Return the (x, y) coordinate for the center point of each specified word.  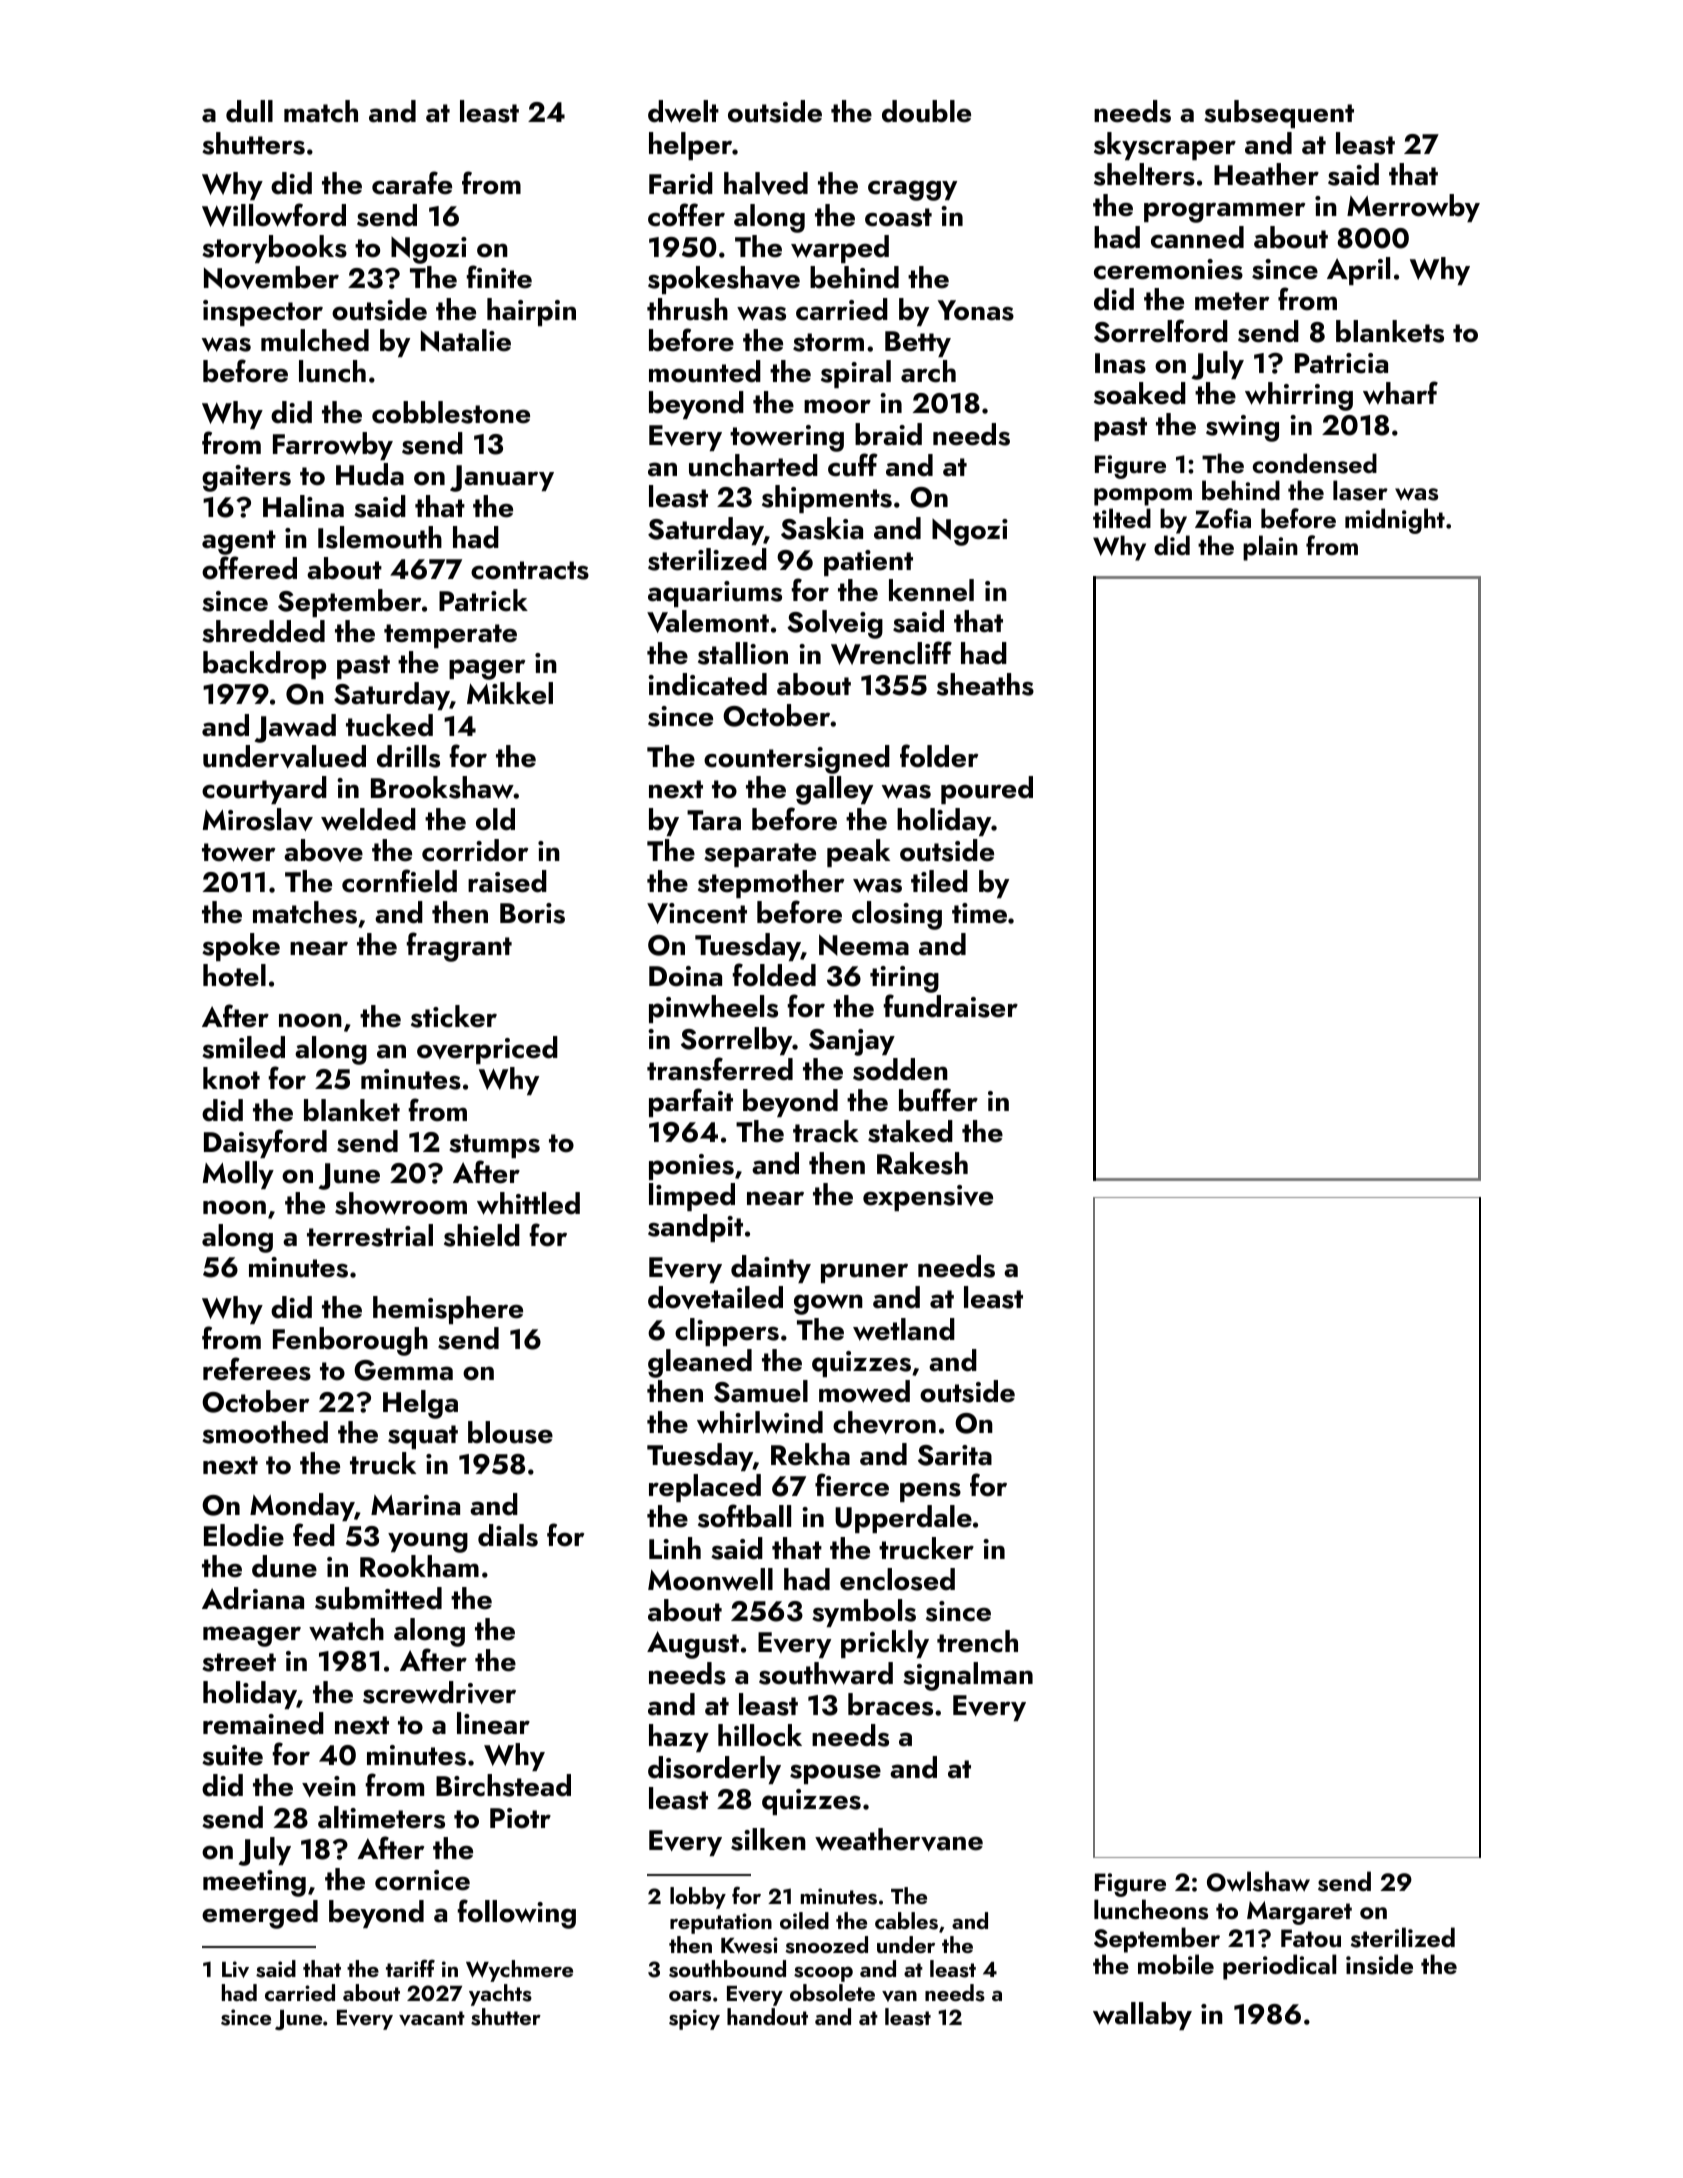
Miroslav (258, 819)
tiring (904, 979)
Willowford (274, 215)
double (926, 111)
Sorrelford (1161, 331)
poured (987, 790)
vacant (432, 2018)
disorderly (714, 1770)
